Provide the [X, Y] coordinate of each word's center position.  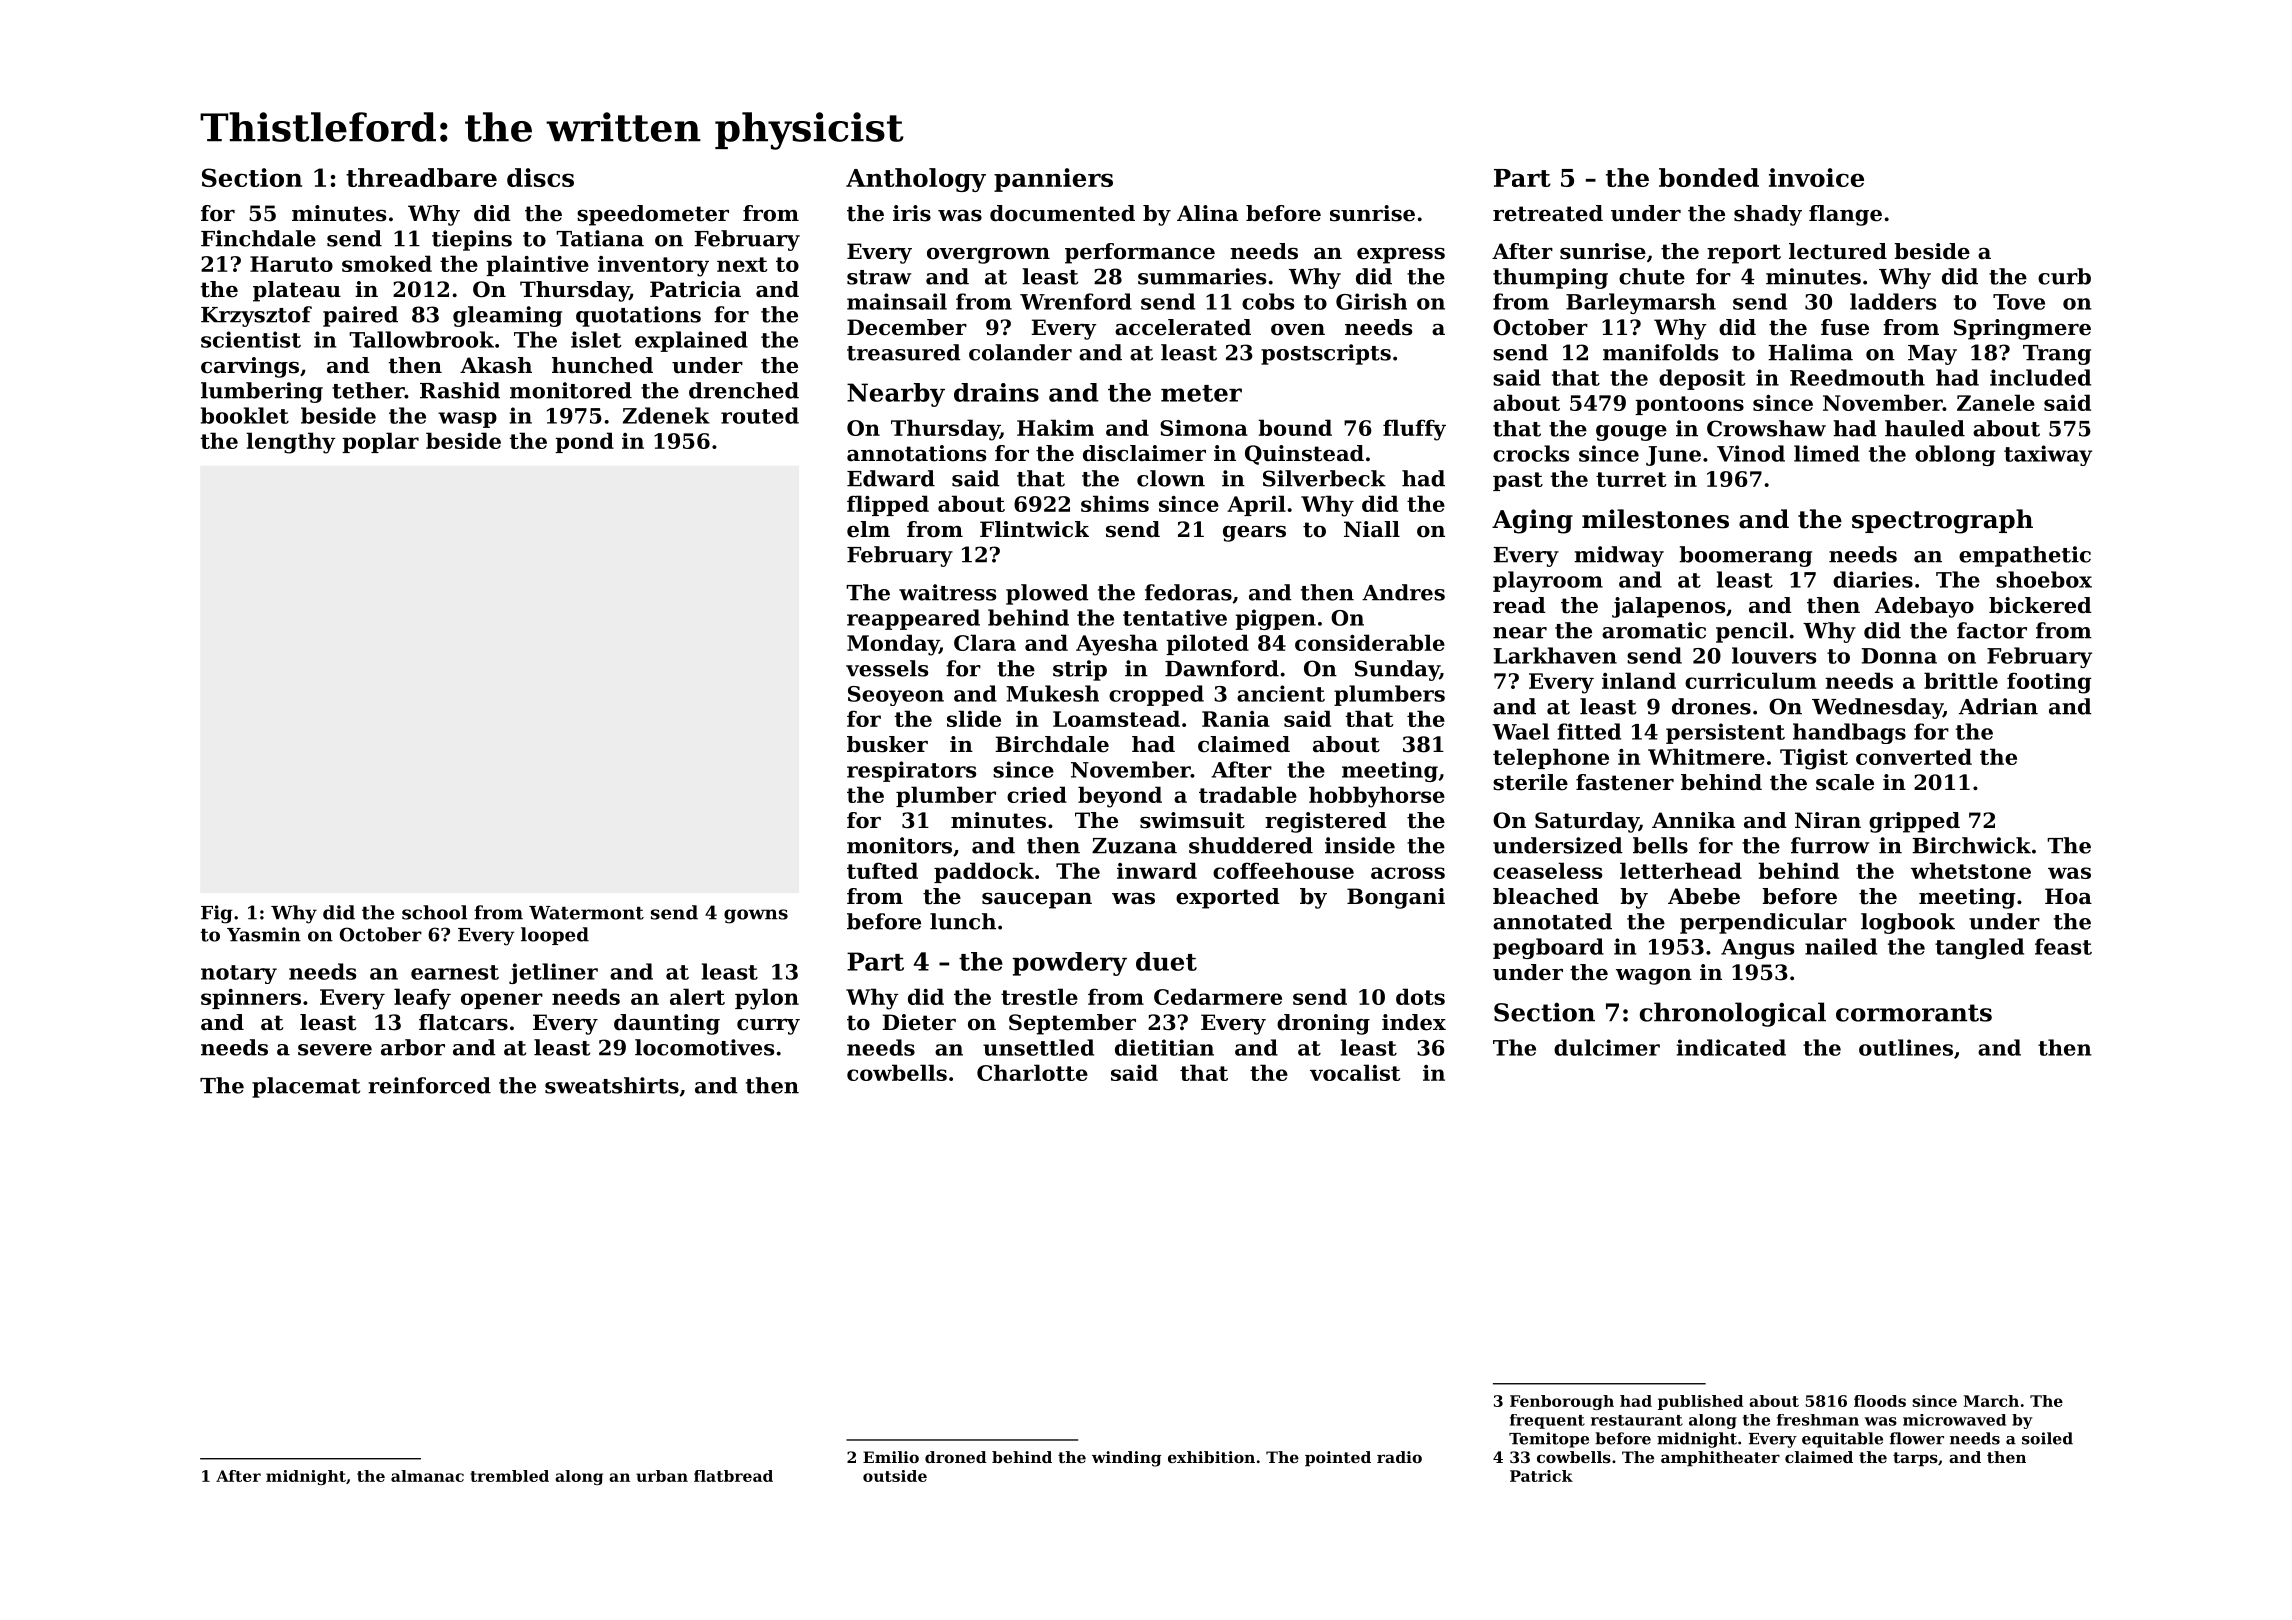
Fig [217, 914]
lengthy [291, 443]
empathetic [2025, 556]
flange [1845, 215]
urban [662, 1476]
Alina [1207, 213]
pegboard [1548, 948]
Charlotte [1032, 1072]
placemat [306, 1087]
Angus [1757, 949]
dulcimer [1607, 1047]
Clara [985, 642]
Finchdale [258, 238]
